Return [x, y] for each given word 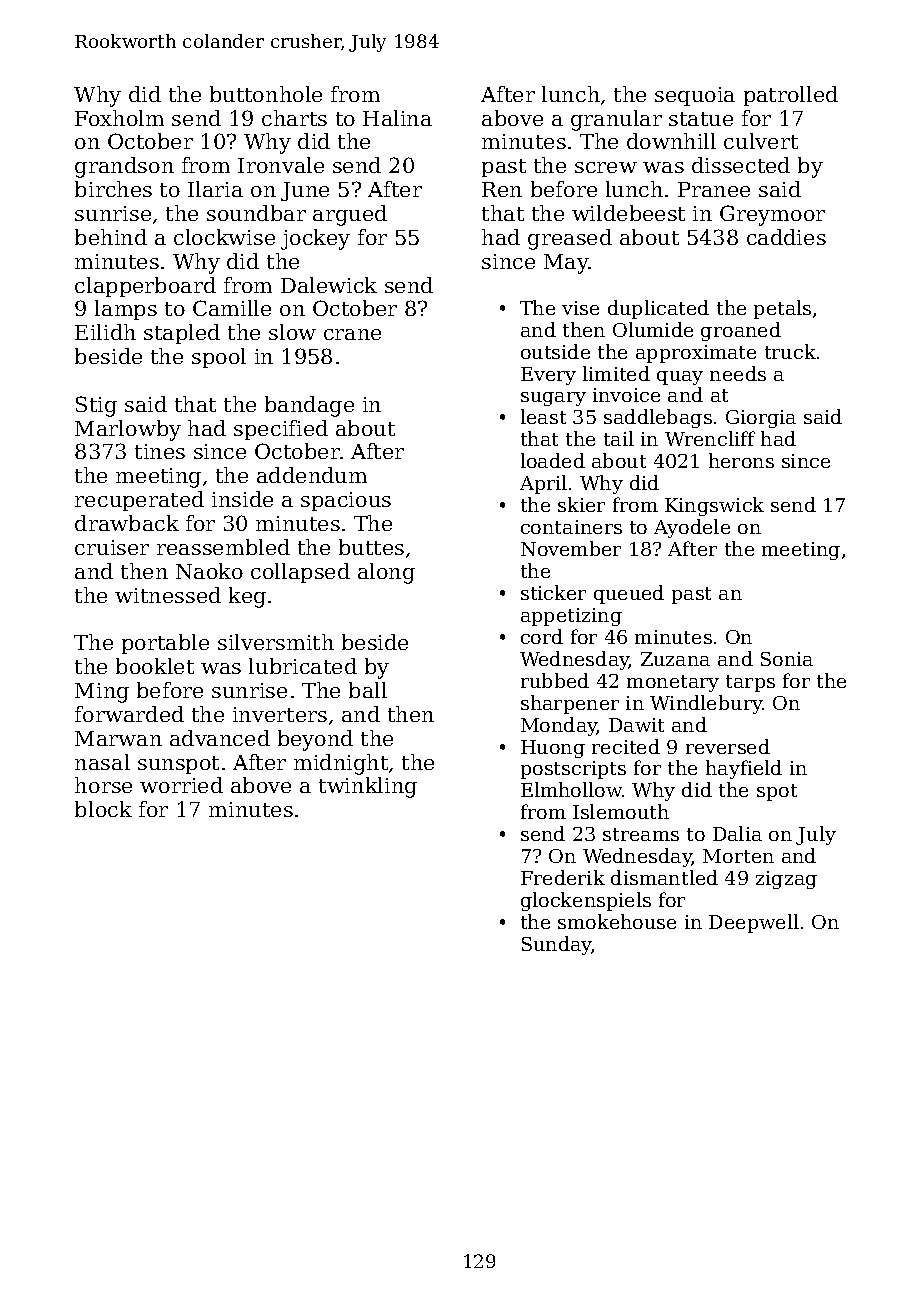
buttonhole [266, 94]
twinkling [368, 787]
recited [626, 746]
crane [352, 334]
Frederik [563, 877]
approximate [696, 354]
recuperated [139, 501]
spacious [346, 501]
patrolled [791, 96]
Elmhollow [572, 789]
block [103, 809]
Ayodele [692, 528]
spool [219, 358]
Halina [397, 118]
